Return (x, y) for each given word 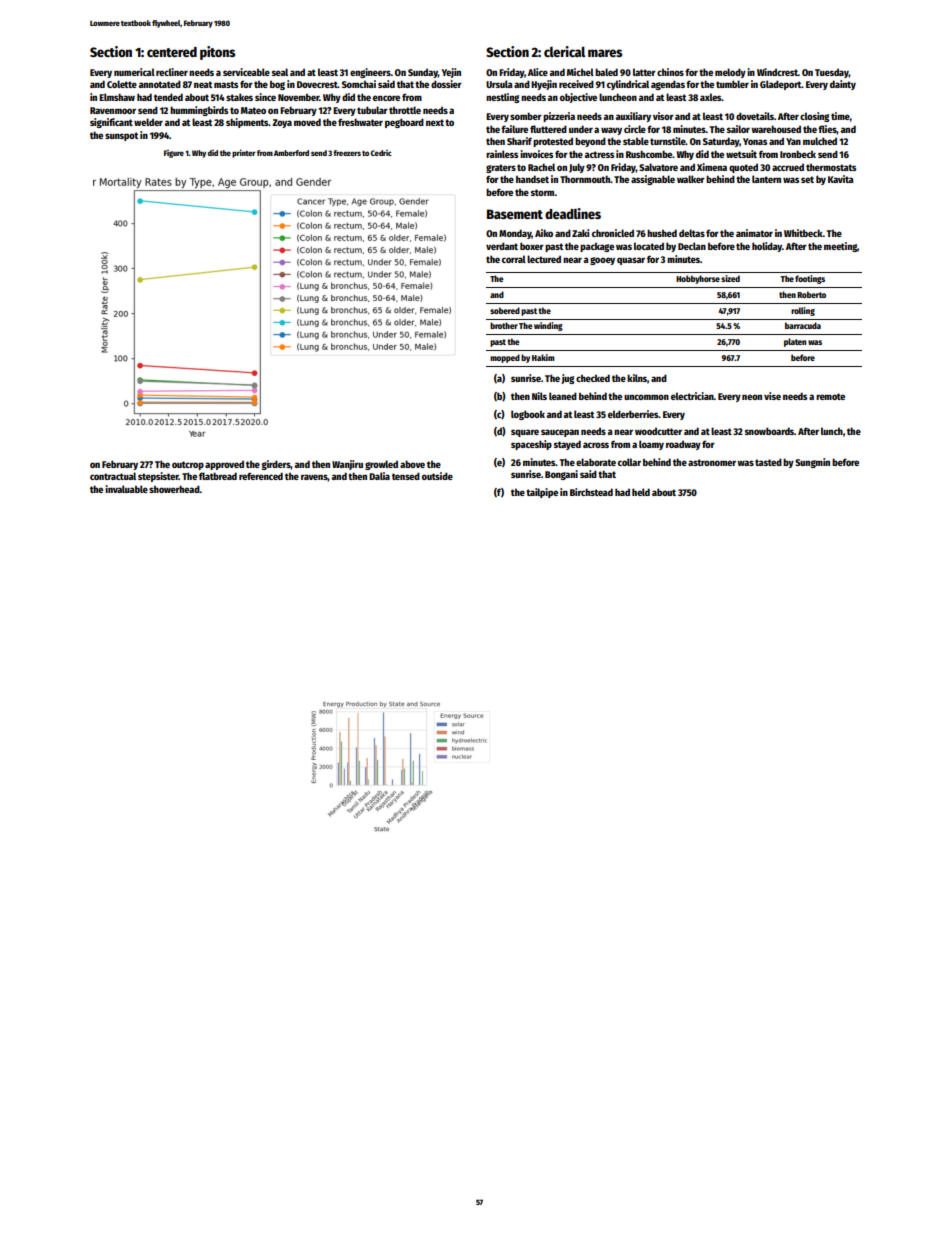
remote (830, 396)
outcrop (188, 465)
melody (730, 73)
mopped (505, 358)
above (412, 464)
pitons (217, 53)
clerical (564, 51)
